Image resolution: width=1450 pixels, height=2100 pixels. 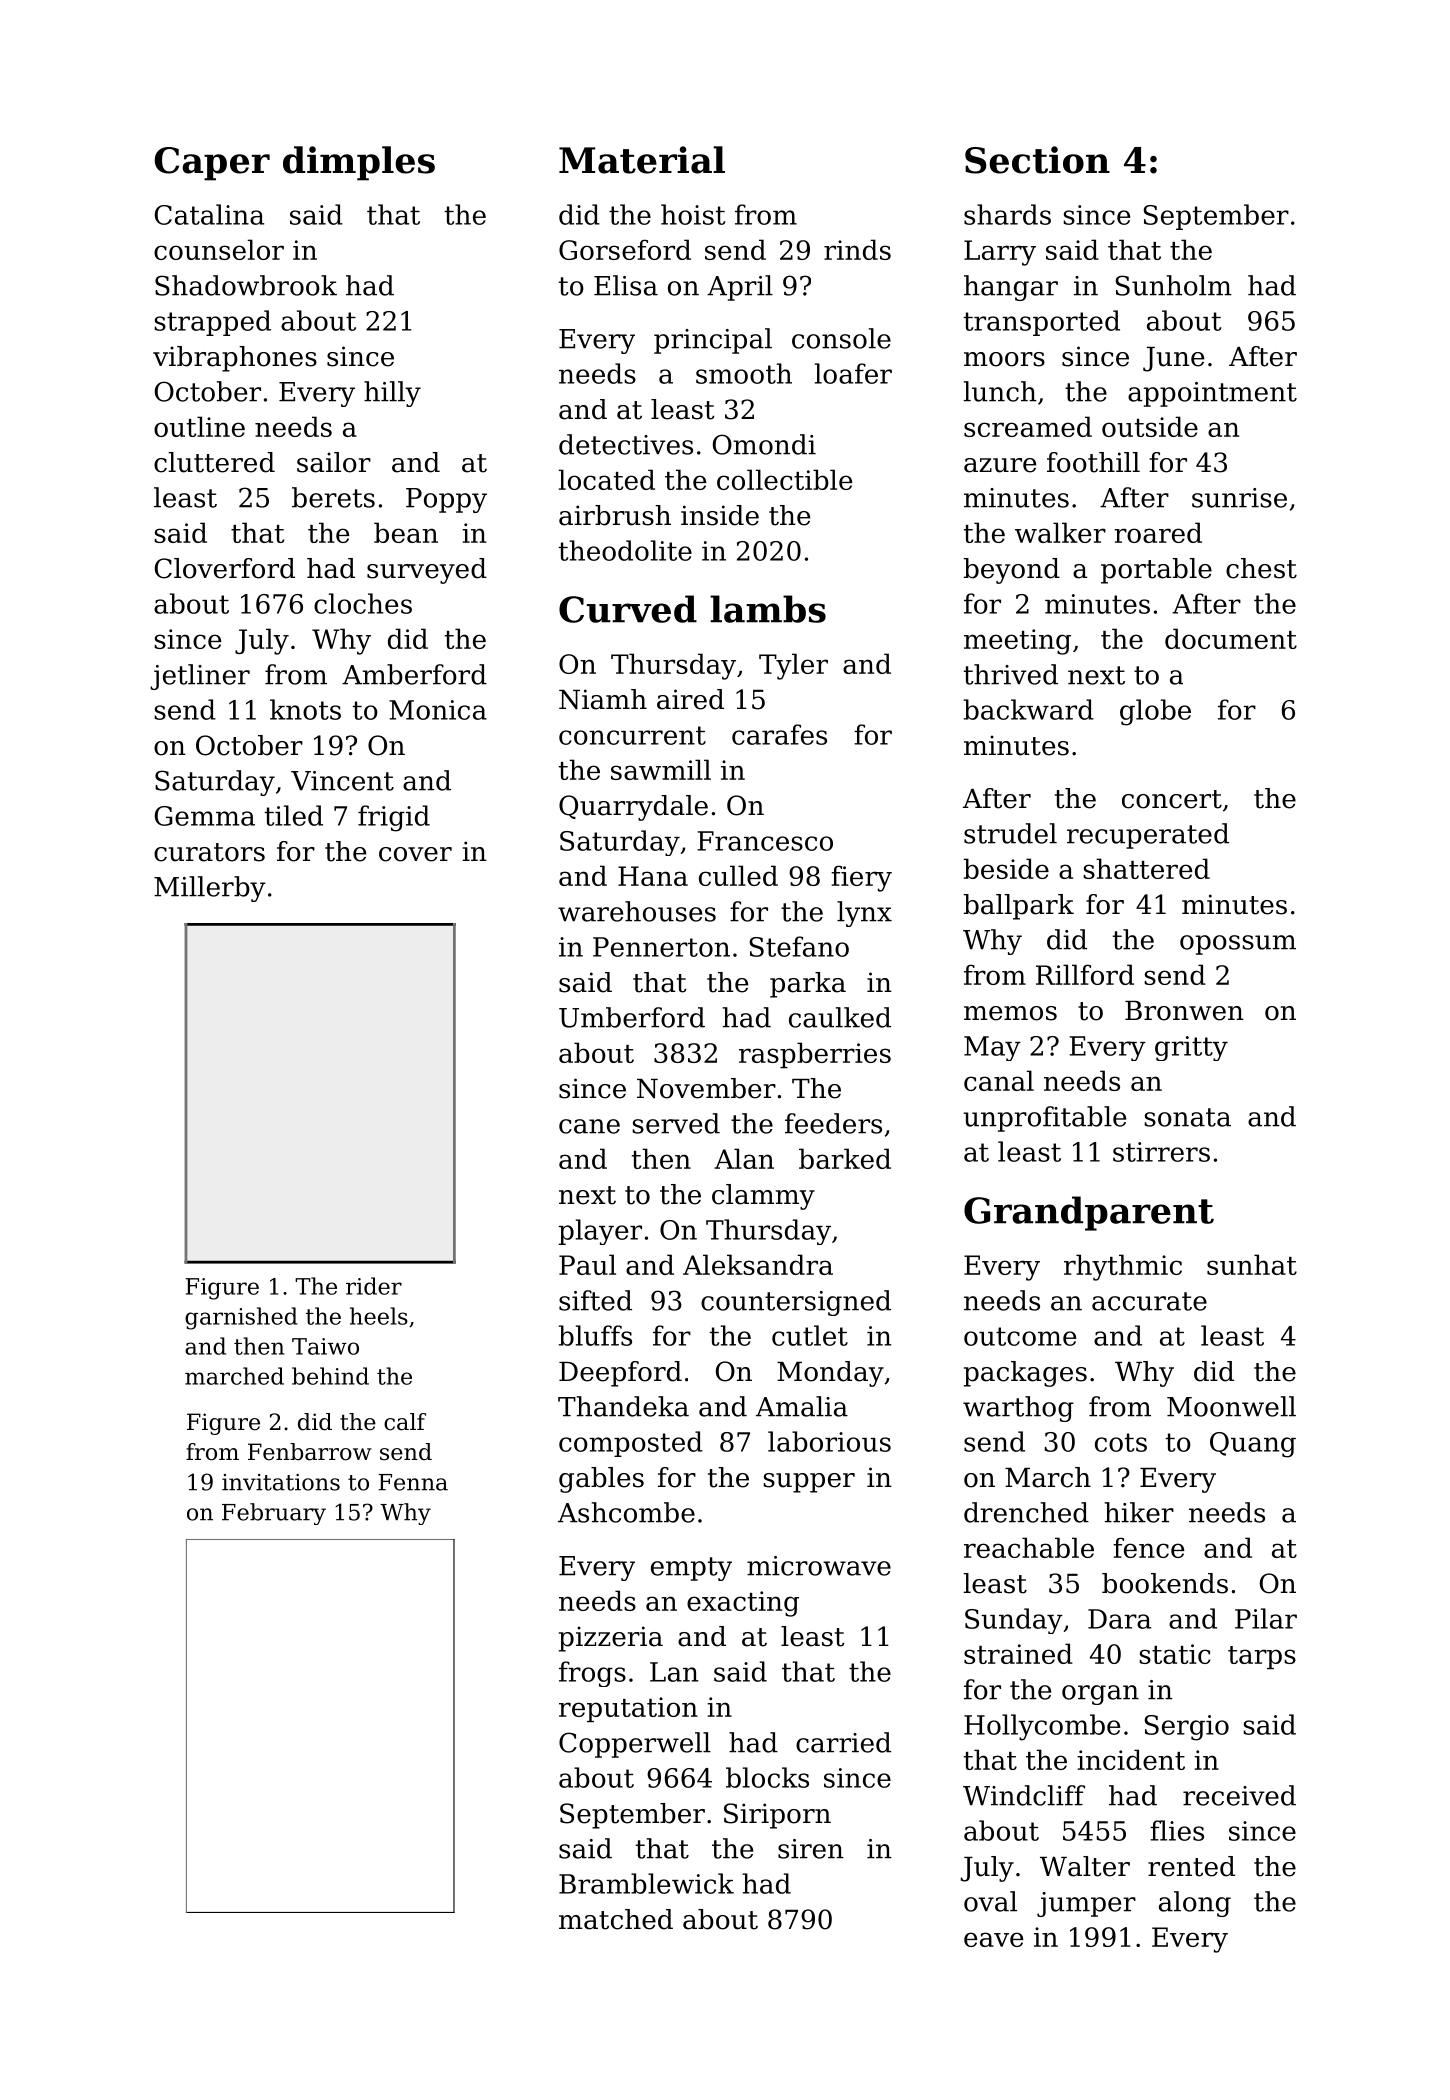 I want to click on February, so click(x=274, y=1514).
